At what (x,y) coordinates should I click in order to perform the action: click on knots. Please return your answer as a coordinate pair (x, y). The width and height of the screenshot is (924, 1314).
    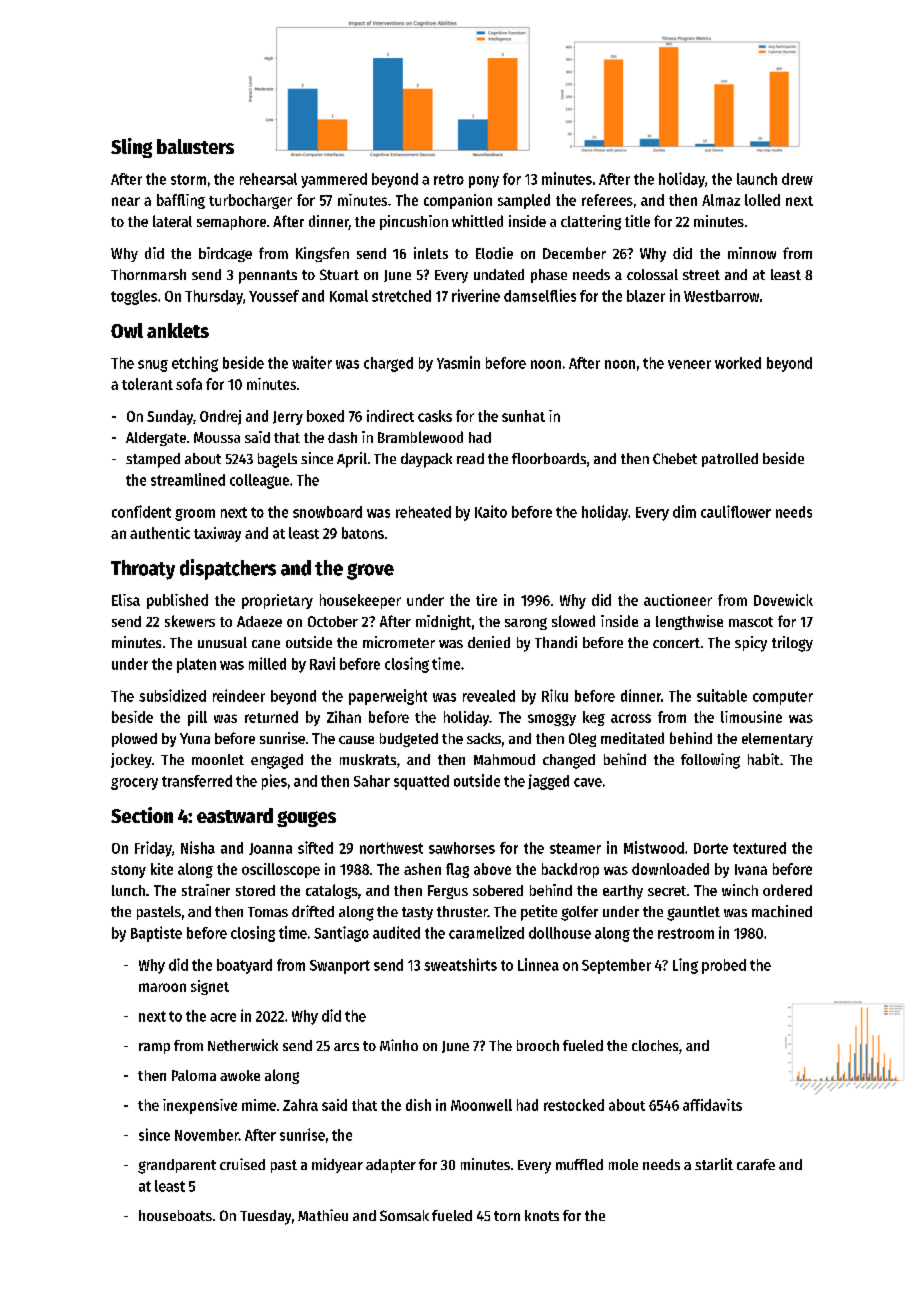
    Looking at the image, I should click on (542, 1215).
